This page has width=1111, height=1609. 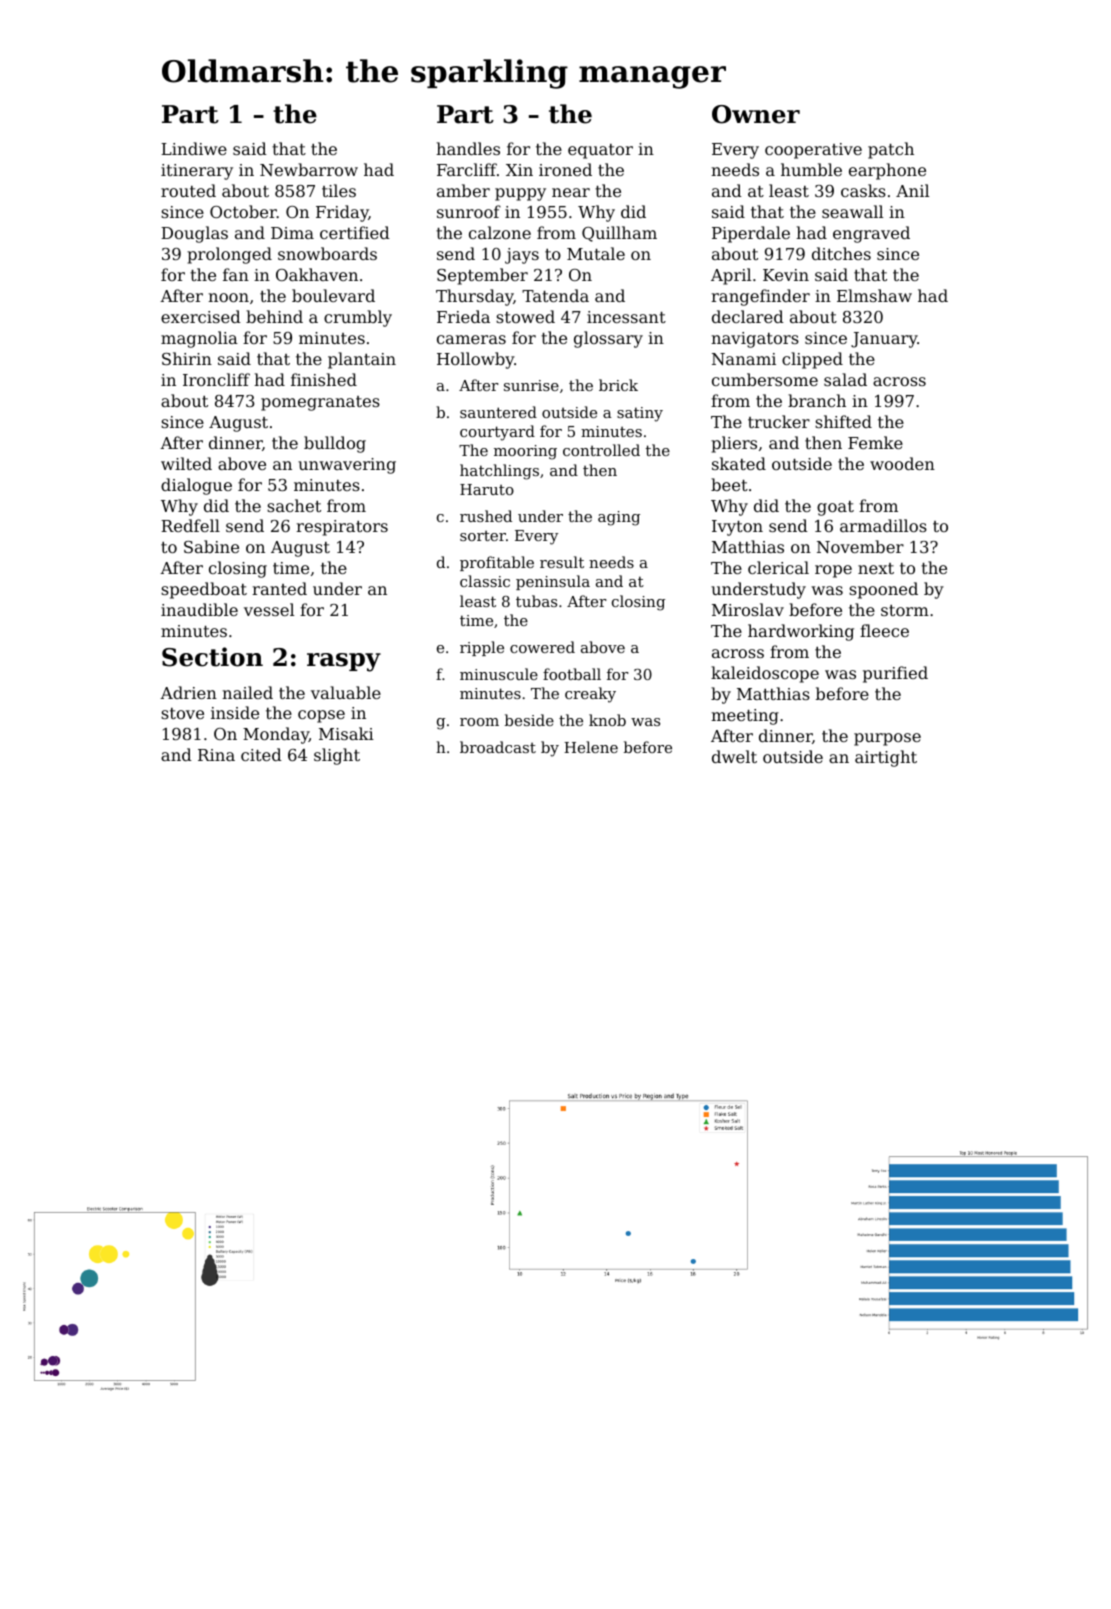 What do you see at coordinates (498, 747) in the page?
I see `broadcast` at bounding box center [498, 747].
